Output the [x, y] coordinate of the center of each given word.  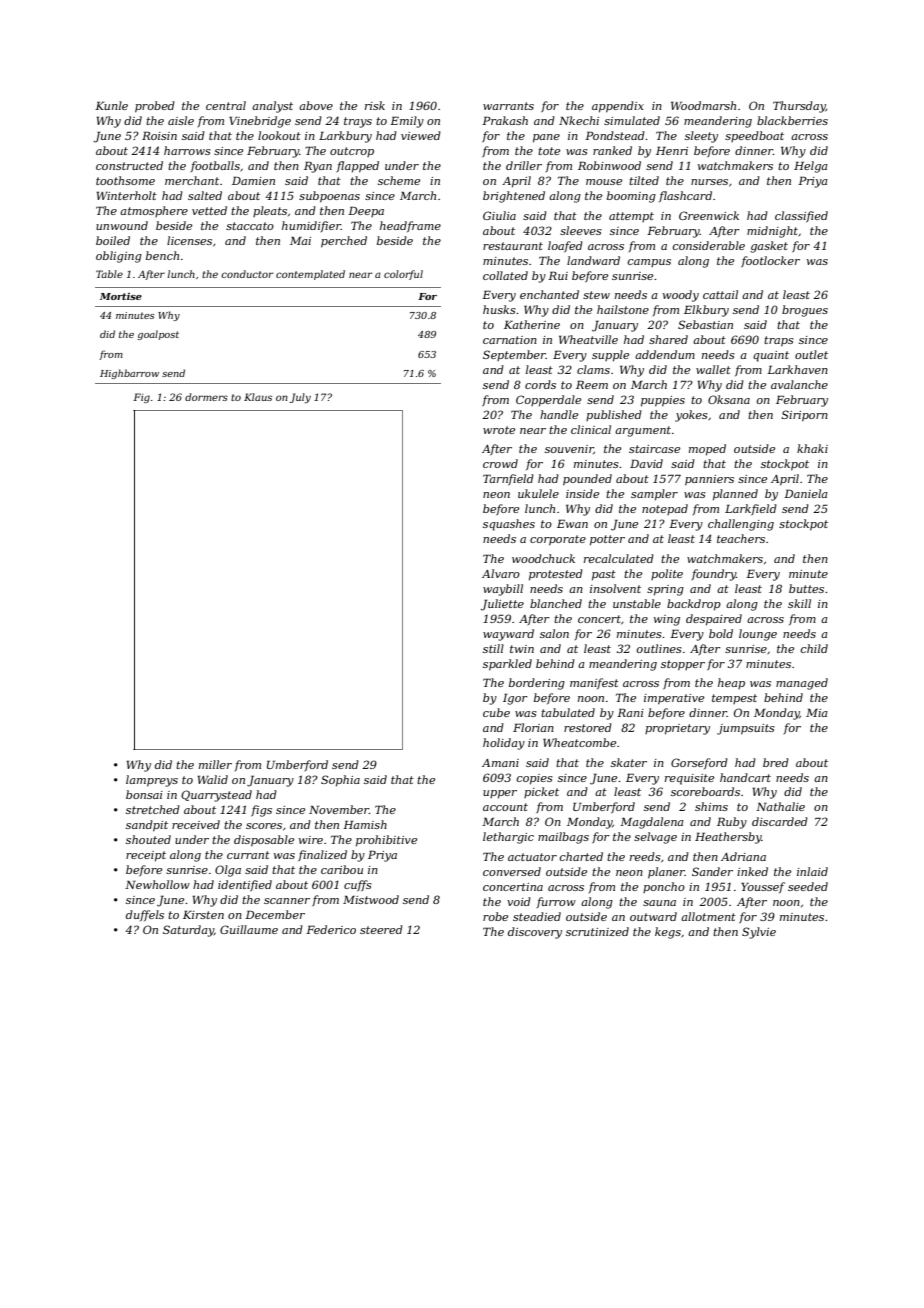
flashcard [685, 196]
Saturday [188, 931]
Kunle [111, 105]
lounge [758, 635]
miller [215, 764]
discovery [535, 933]
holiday [504, 744]
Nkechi [579, 120]
